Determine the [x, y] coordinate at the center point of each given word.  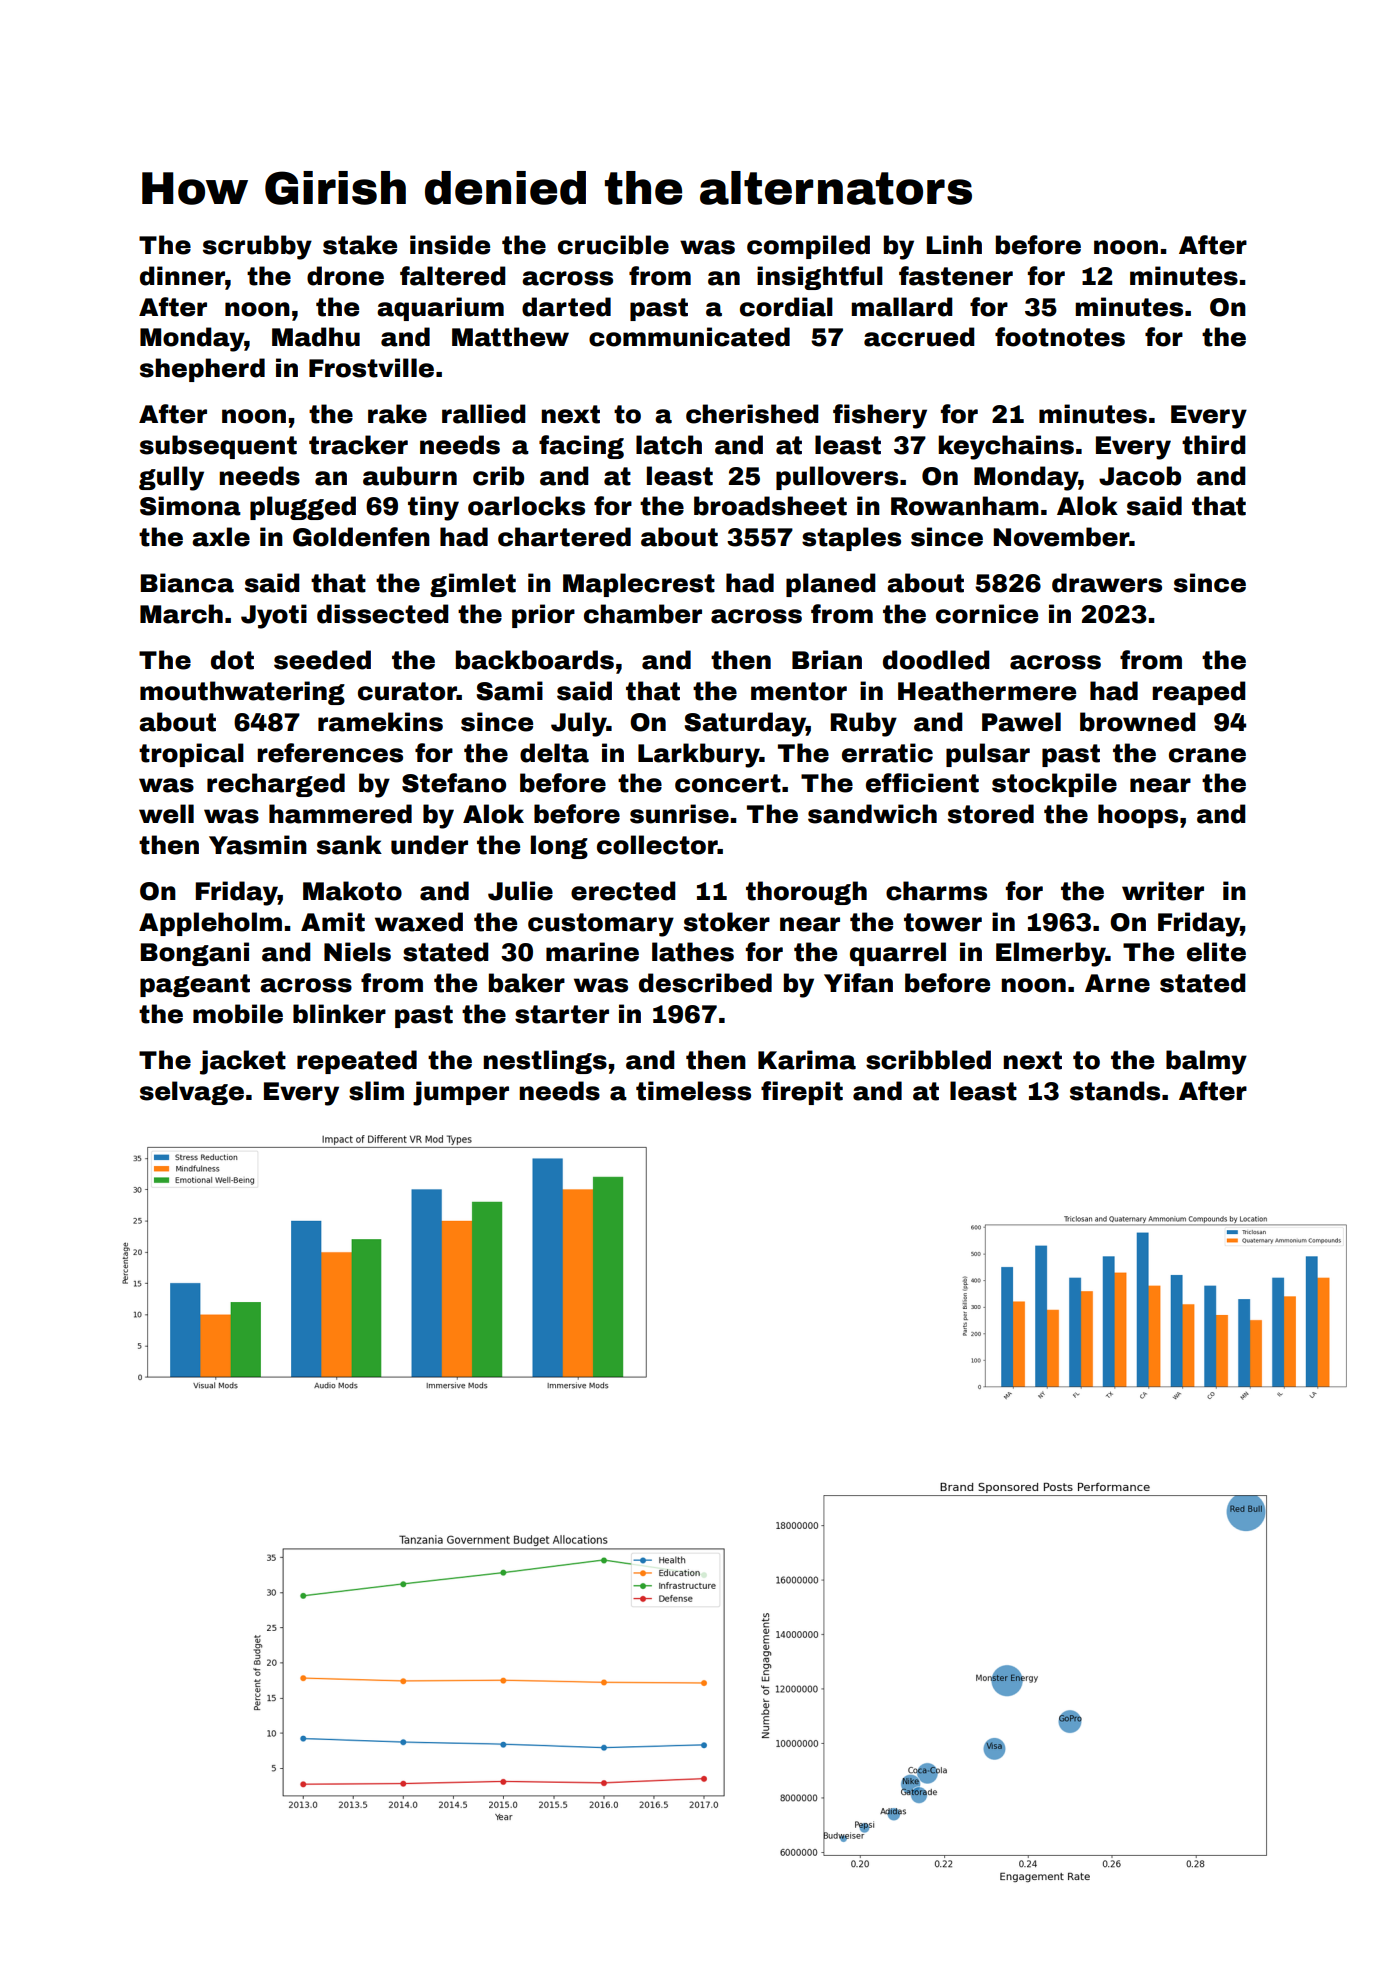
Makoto [352, 891]
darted [566, 307]
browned [1137, 722]
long [559, 847]
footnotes [1060, 337]
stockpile [1054, 785]
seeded [322, 660]
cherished [752, 414]
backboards [535, 660]
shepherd [202, 370]
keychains [1006, 447]
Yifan [858, 983]
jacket [243, 1062]
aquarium [440, 309]
